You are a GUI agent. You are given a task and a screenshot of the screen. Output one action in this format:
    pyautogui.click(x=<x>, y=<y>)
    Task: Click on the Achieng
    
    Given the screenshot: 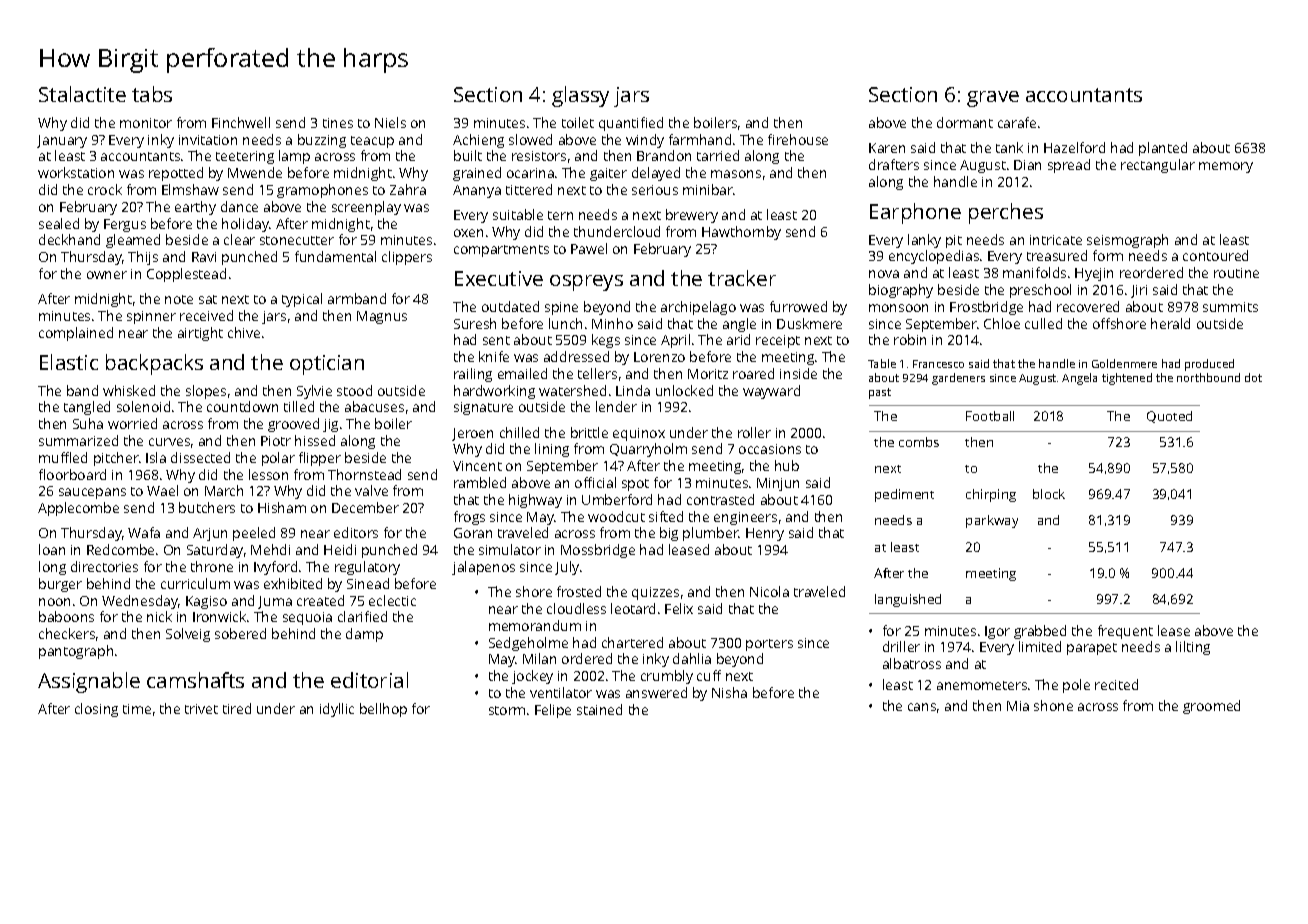 What is the action you would take?
    pyautogui.click(x=478, y=141)
